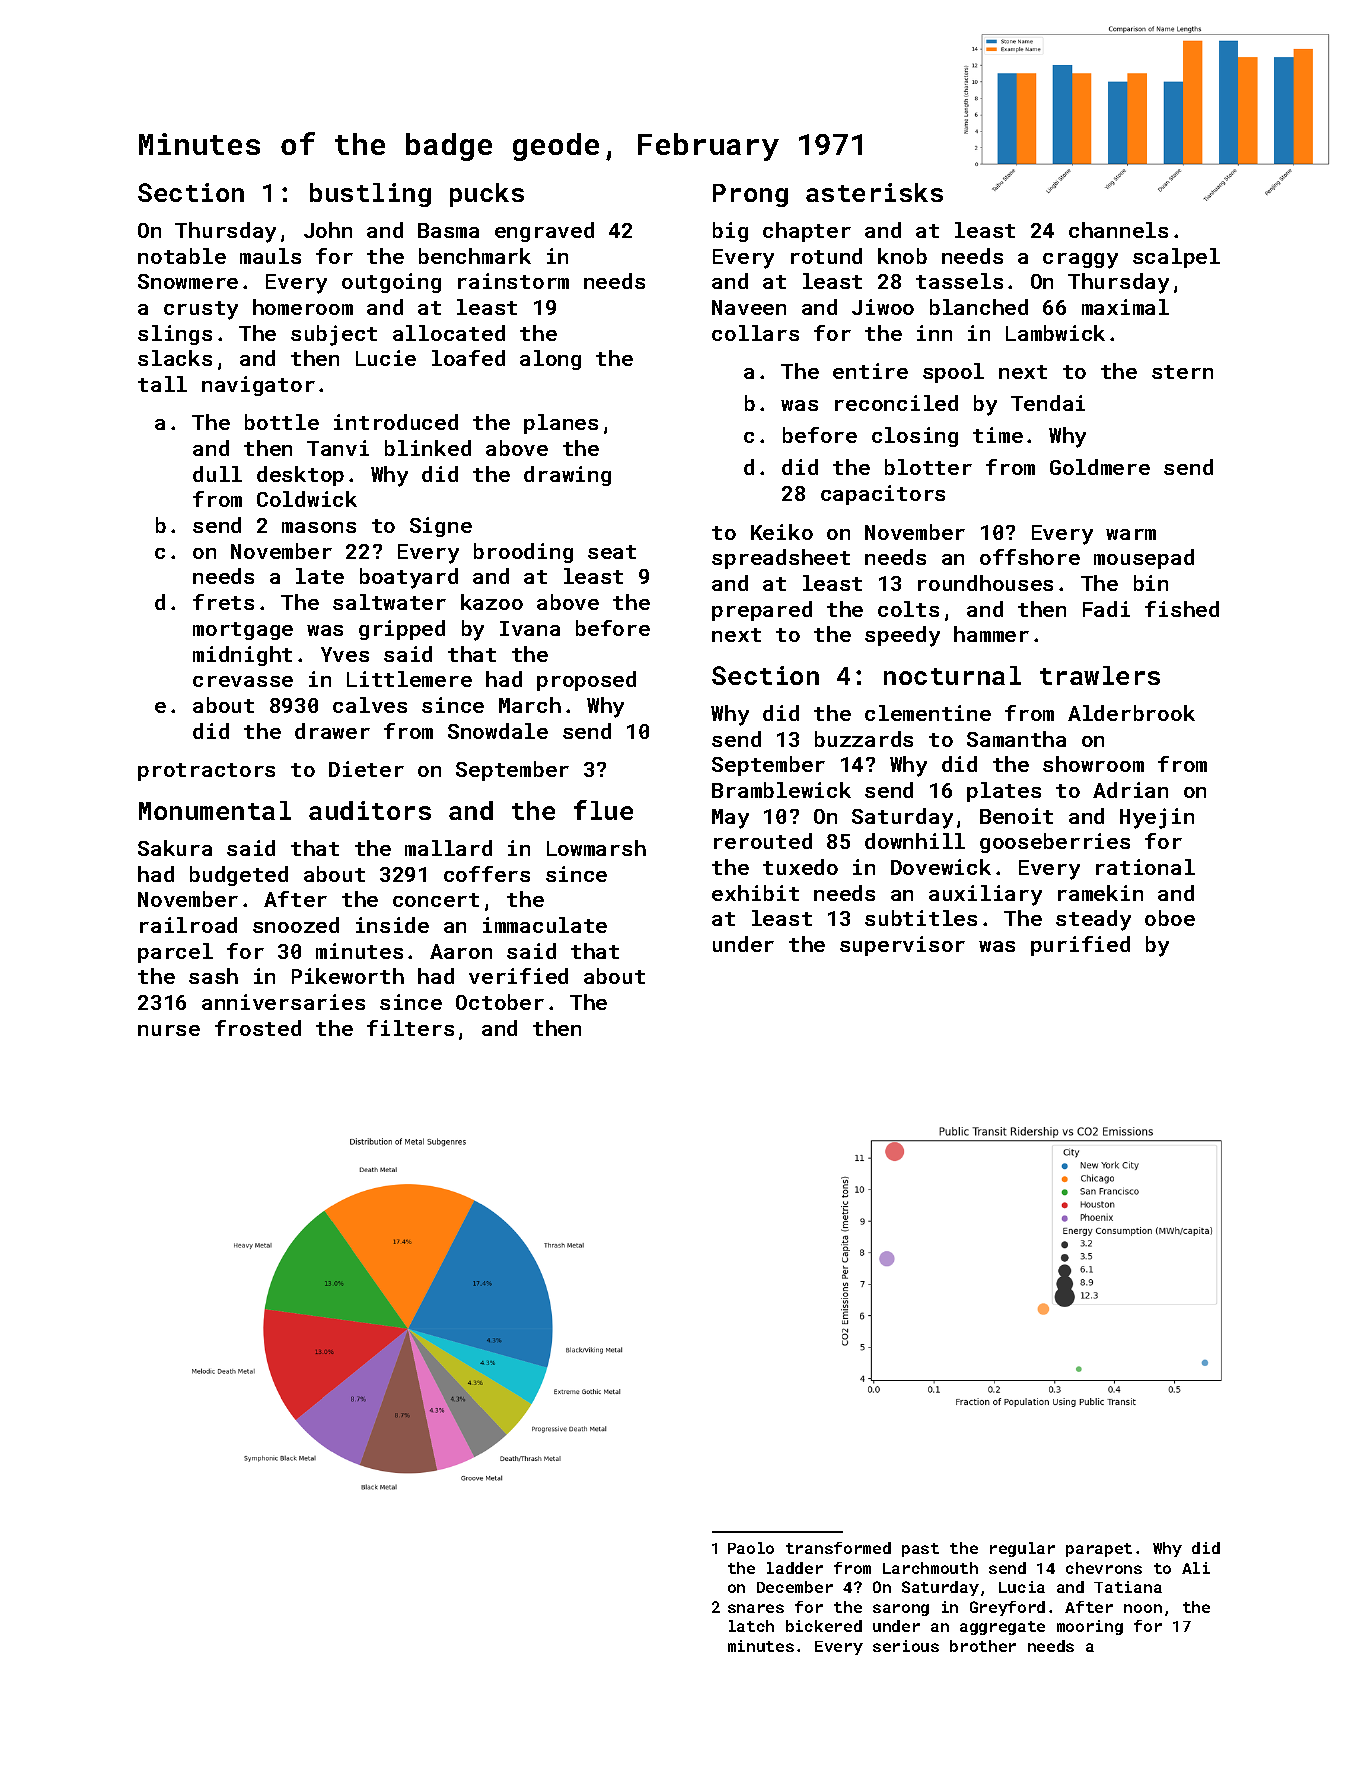  Describe the element at coordinates (1016, 739) in the screenshot. I see `Samantha` at that location.
